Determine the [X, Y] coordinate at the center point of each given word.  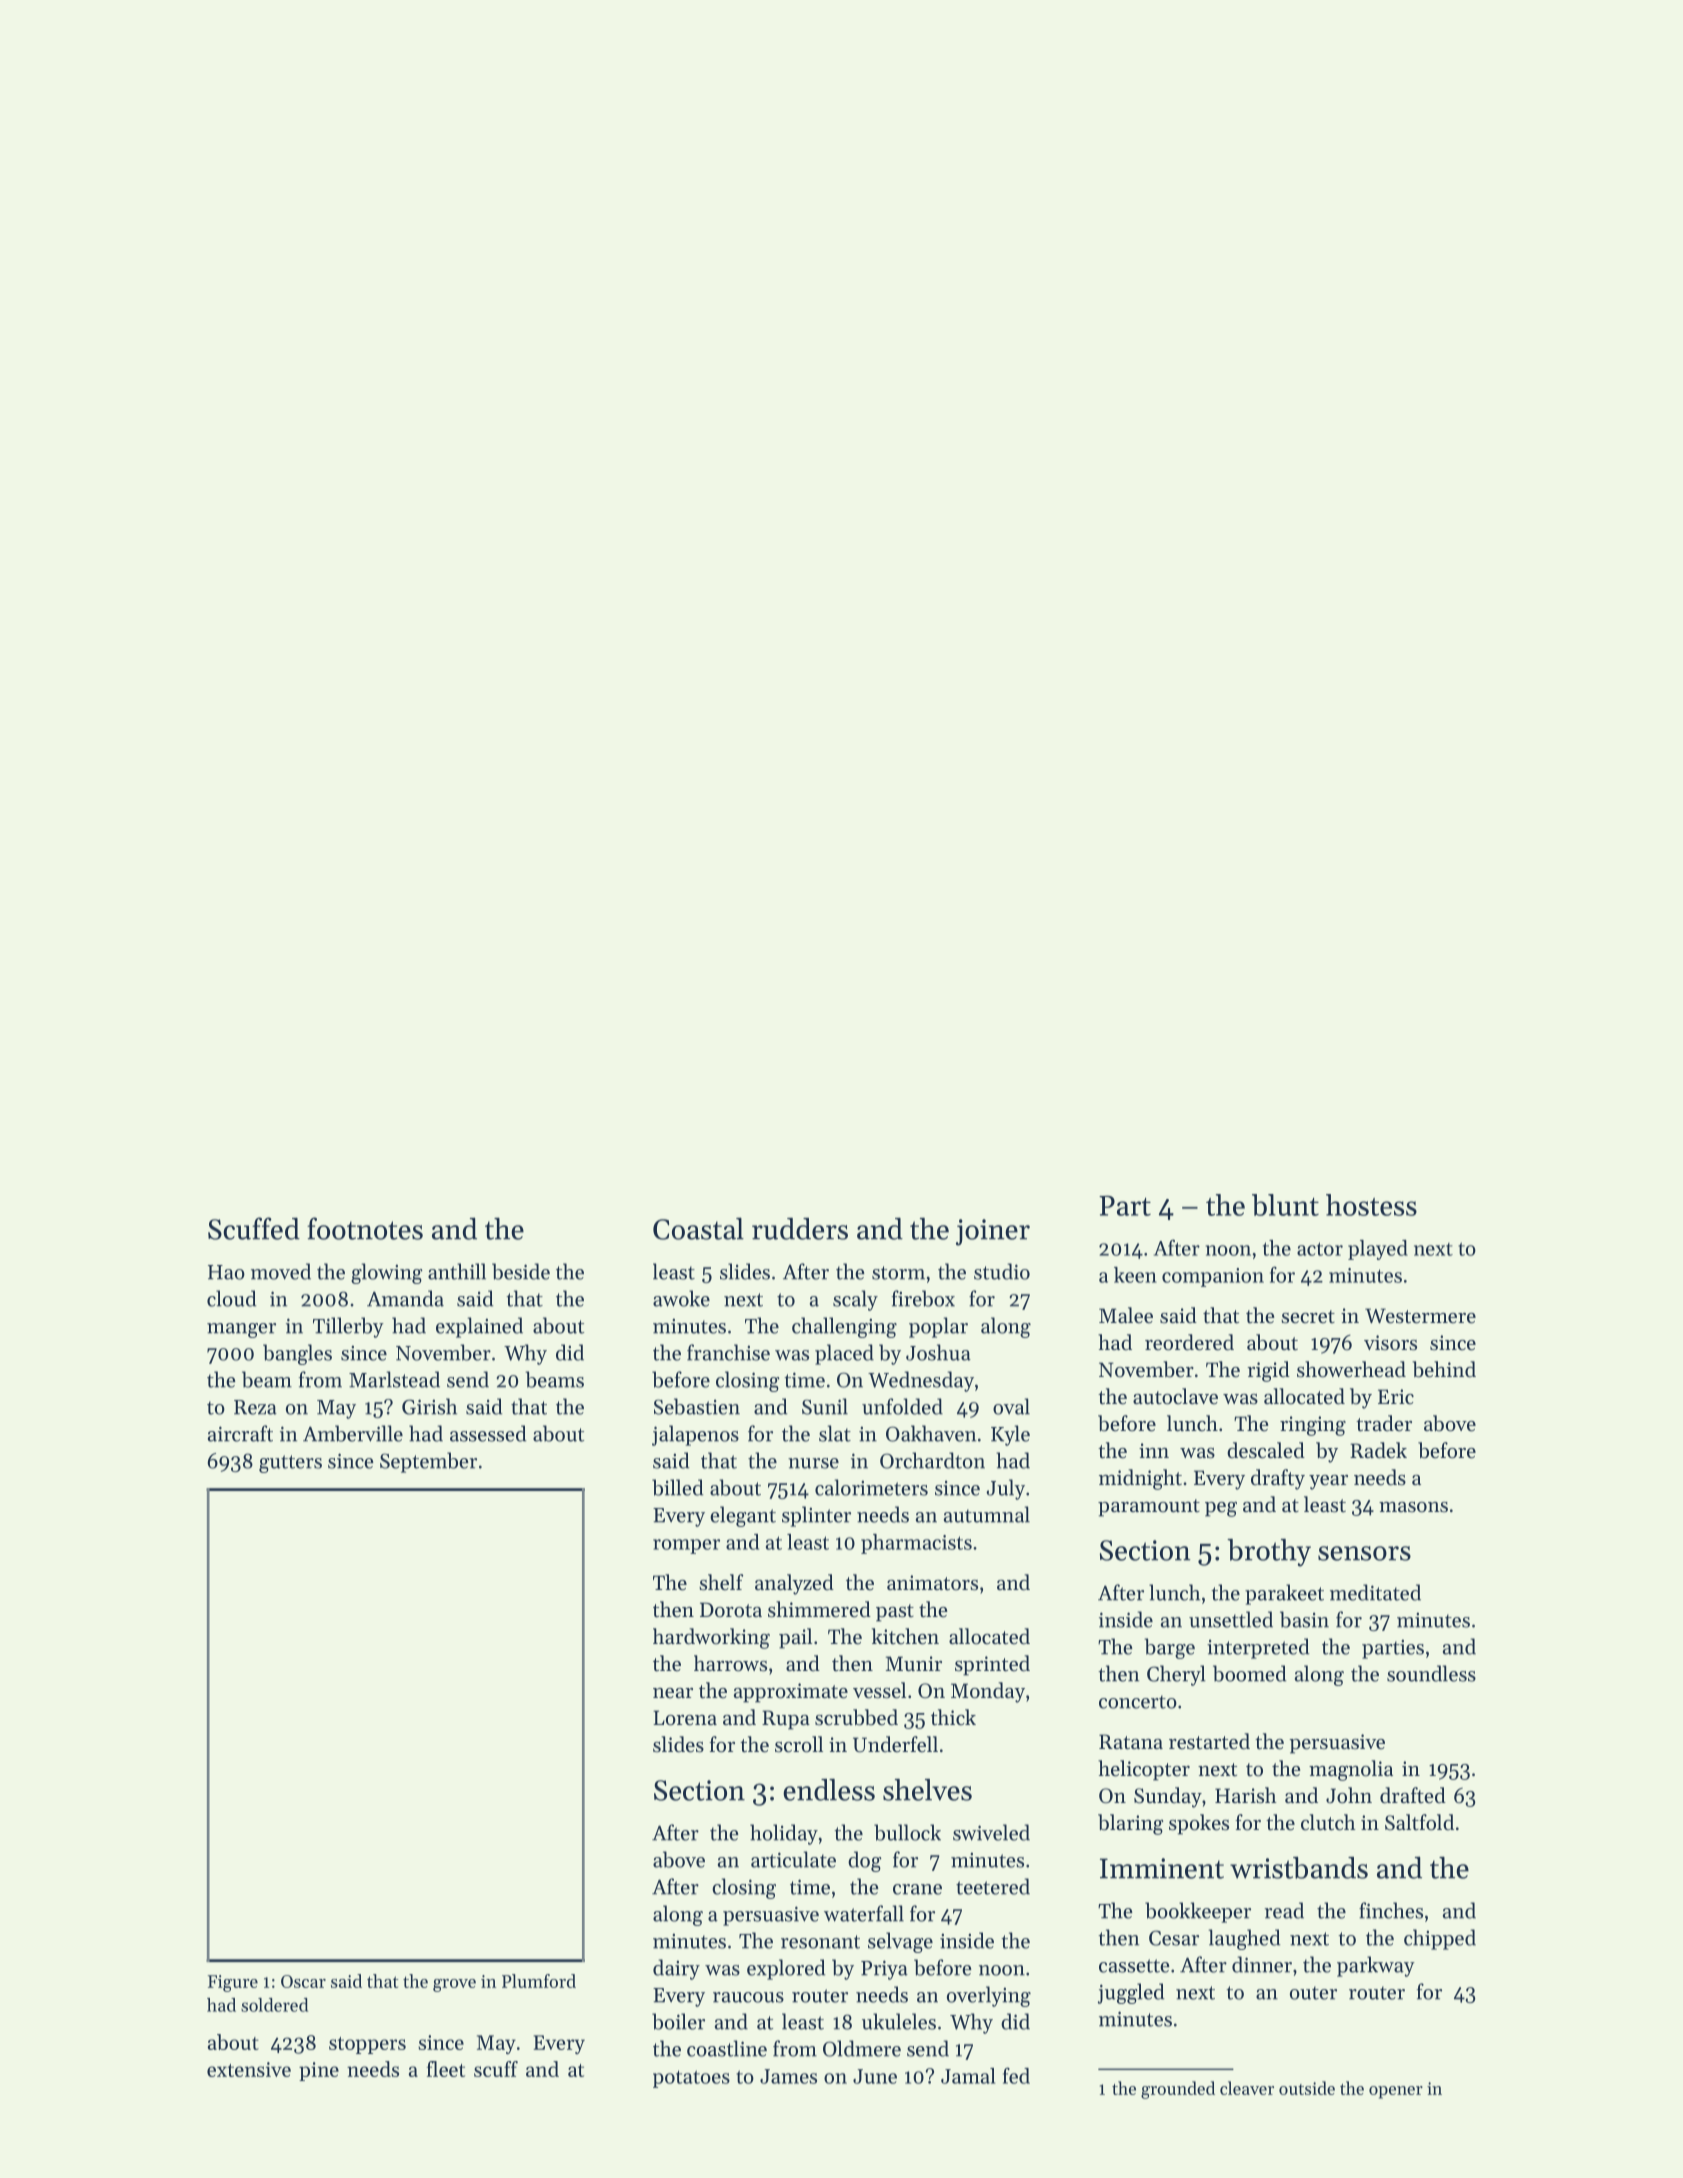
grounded [1178, 2090]
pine [319, 2071]
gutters [290, 1464]
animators [932, 1583]
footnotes [365, 1228]
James [788, 2076]
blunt [1285, 1205]
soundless [1431, 1673]
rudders [800, 1229]
